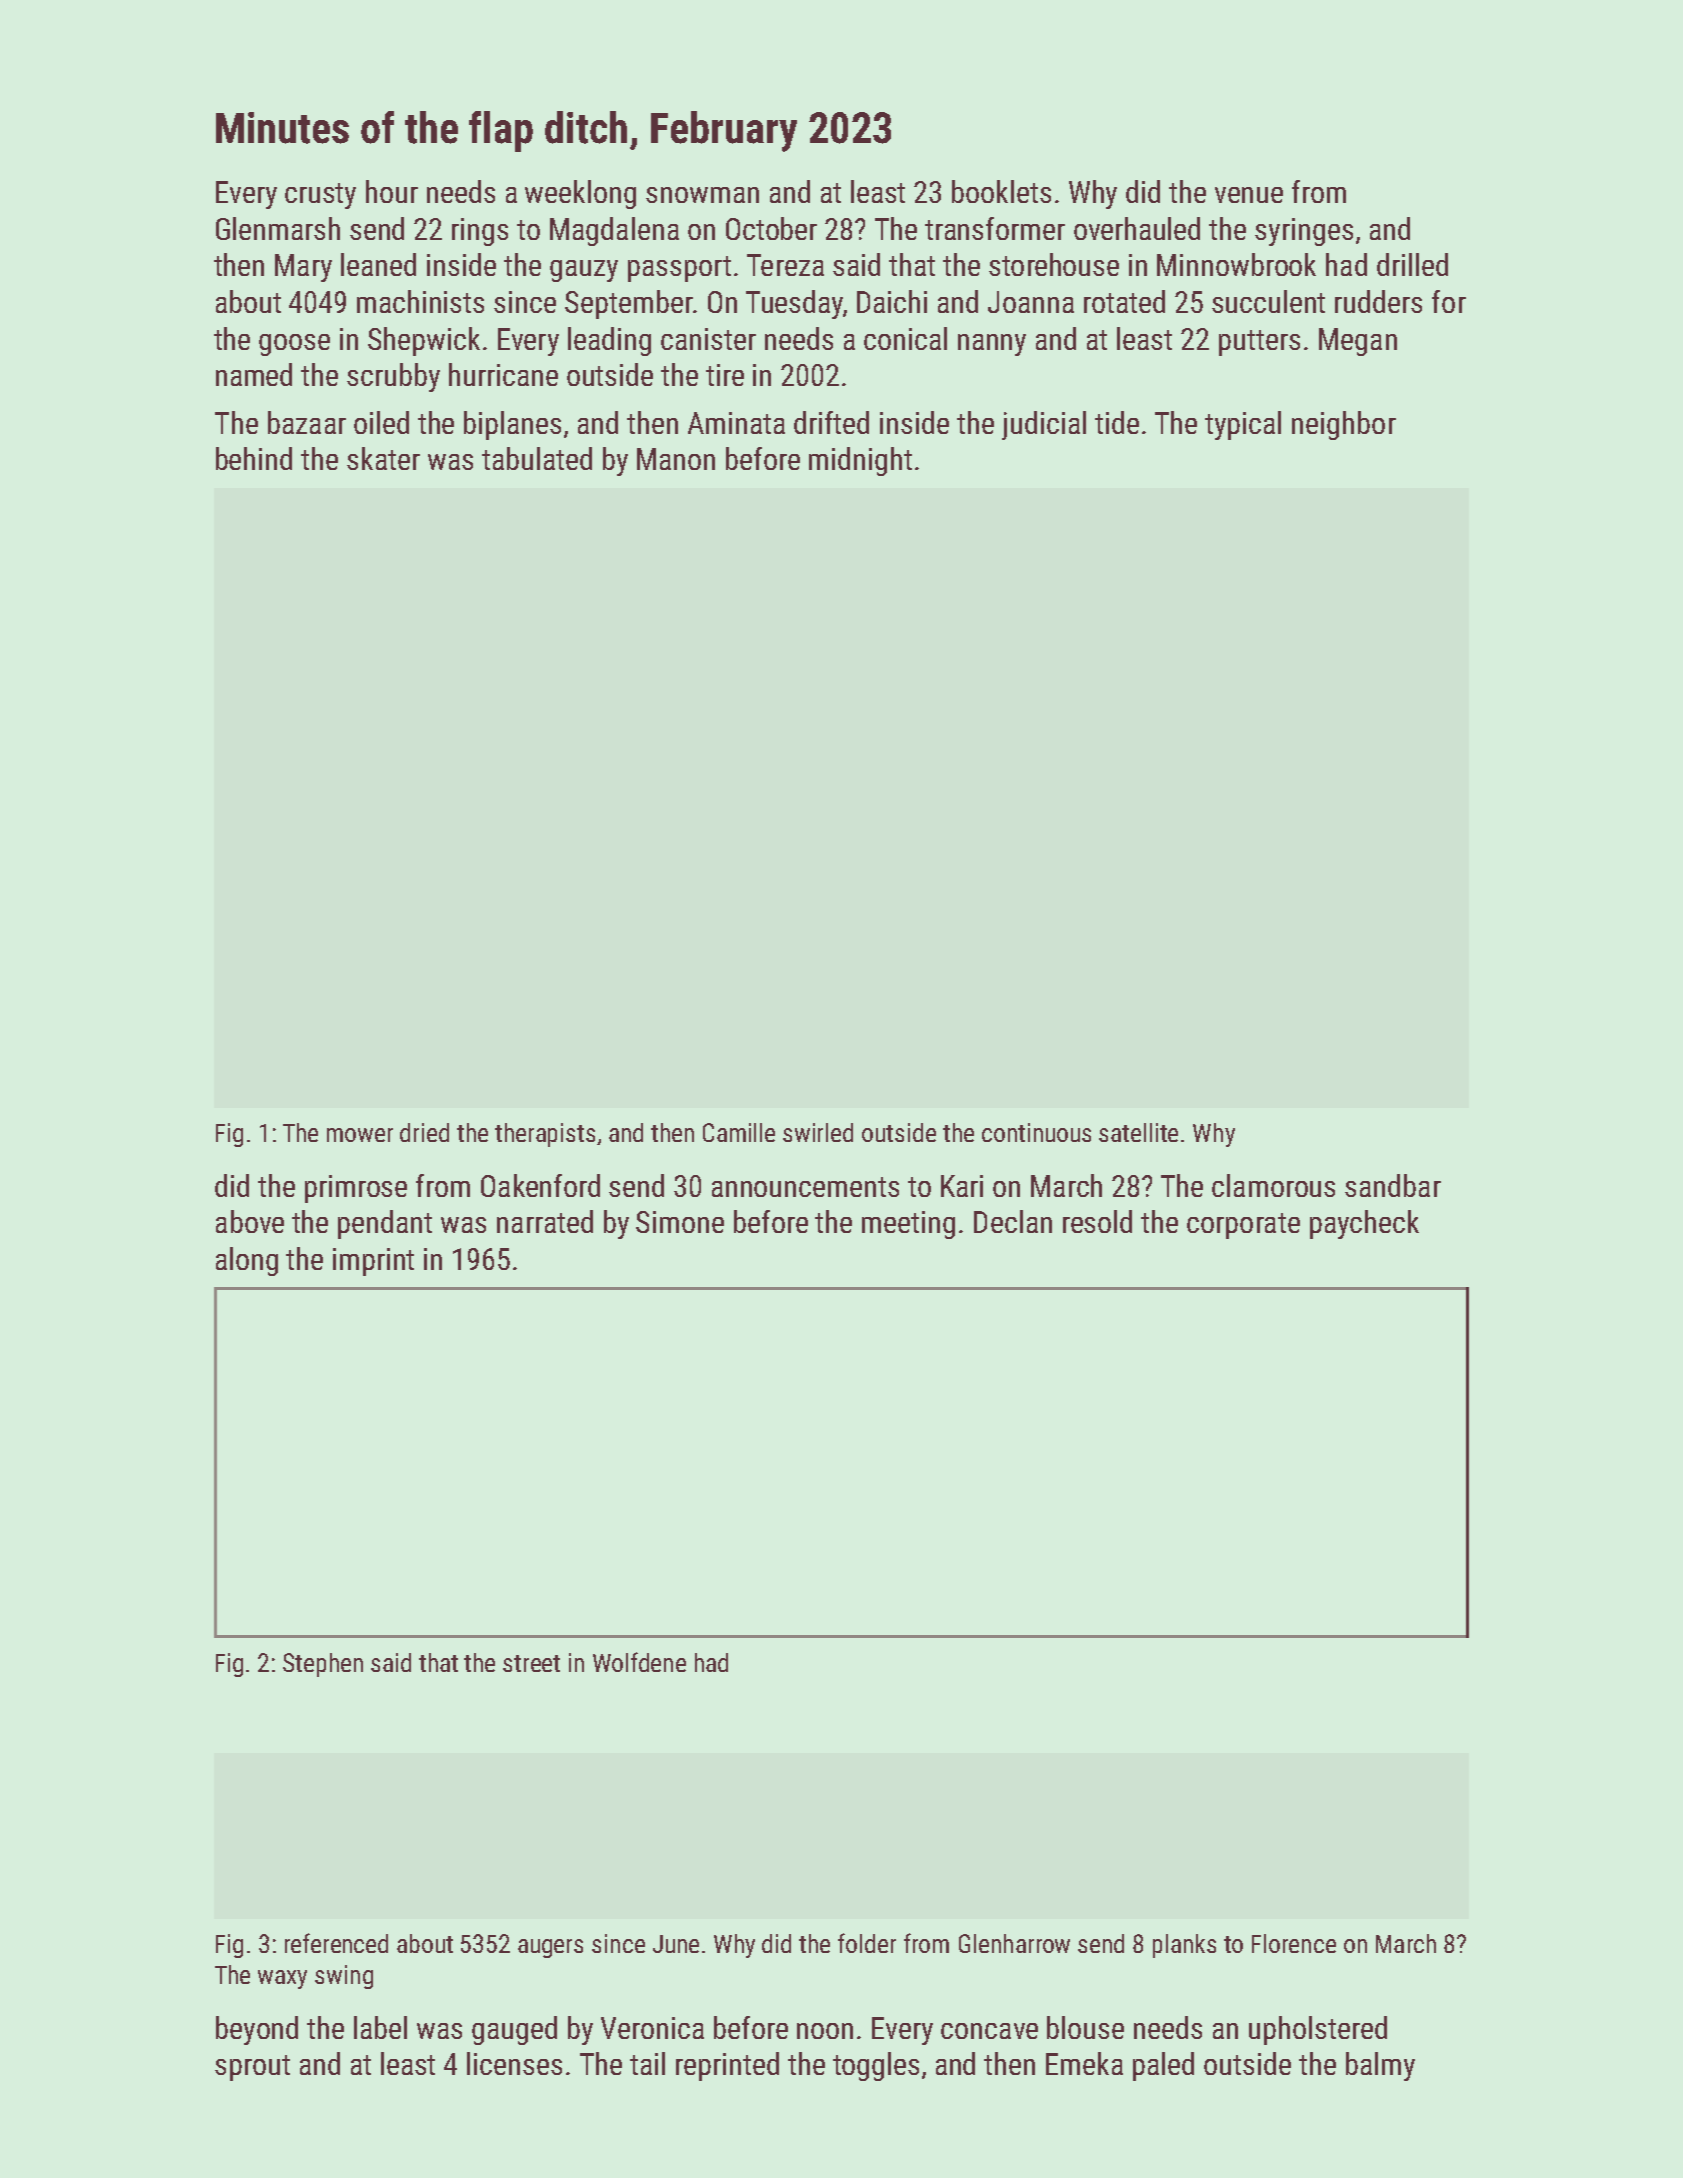  I want to click on referenced, so click(336, 1943).
